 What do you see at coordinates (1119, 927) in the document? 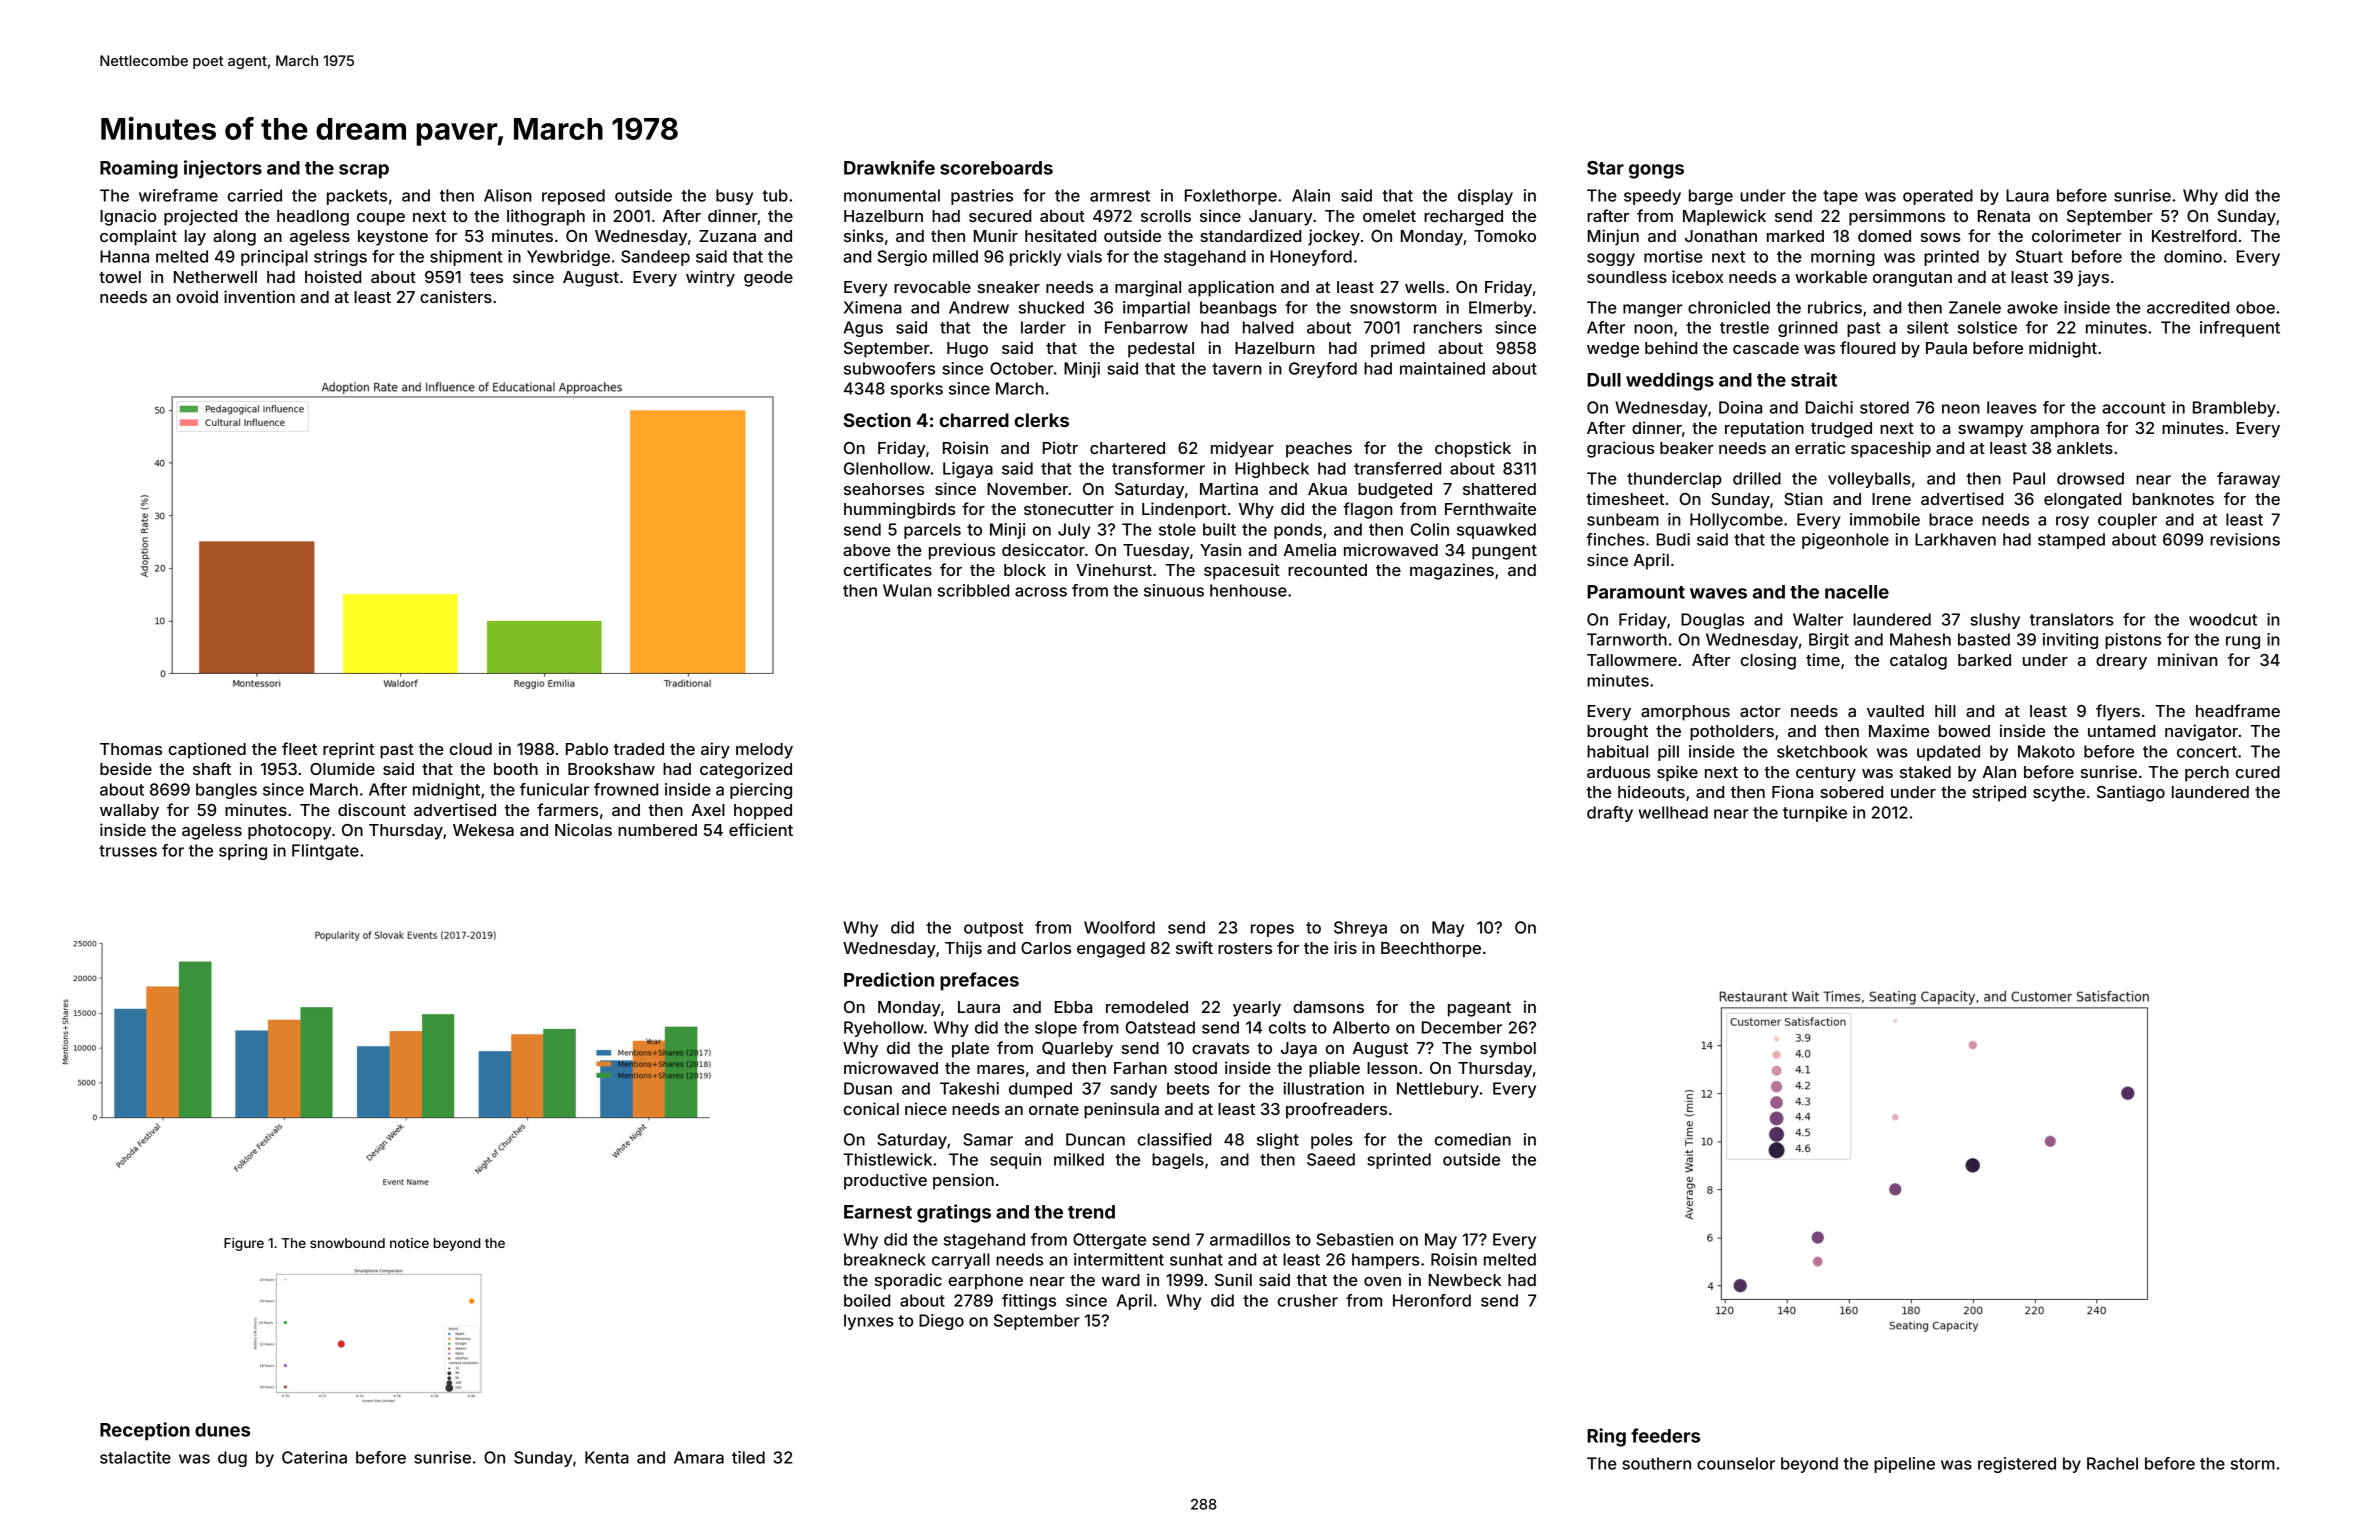
I see `Woolford` at bounding box center [1119, 927].
